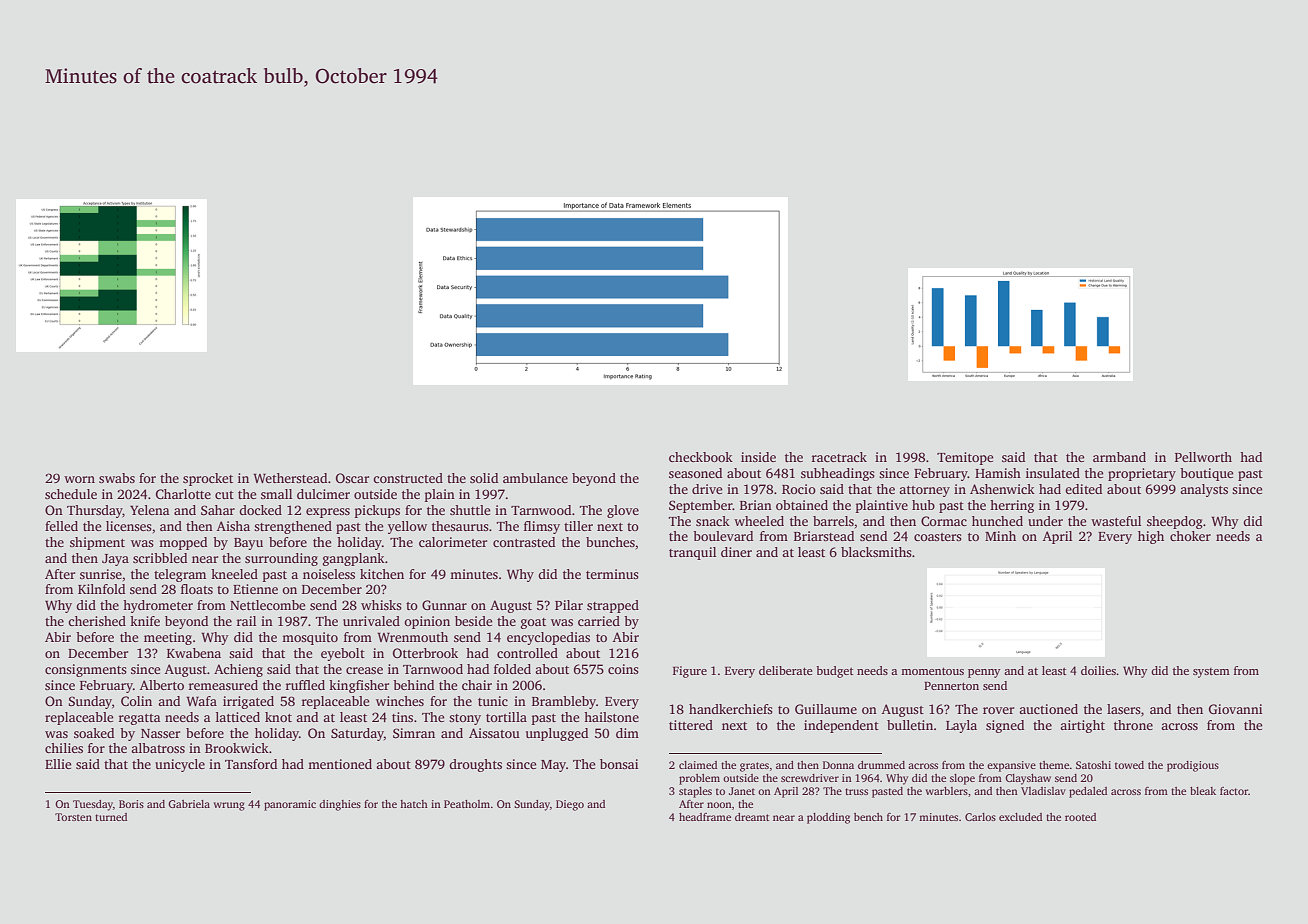 This page has width=1308, height=924. I want to click on checkbook, so click(701, 457).
